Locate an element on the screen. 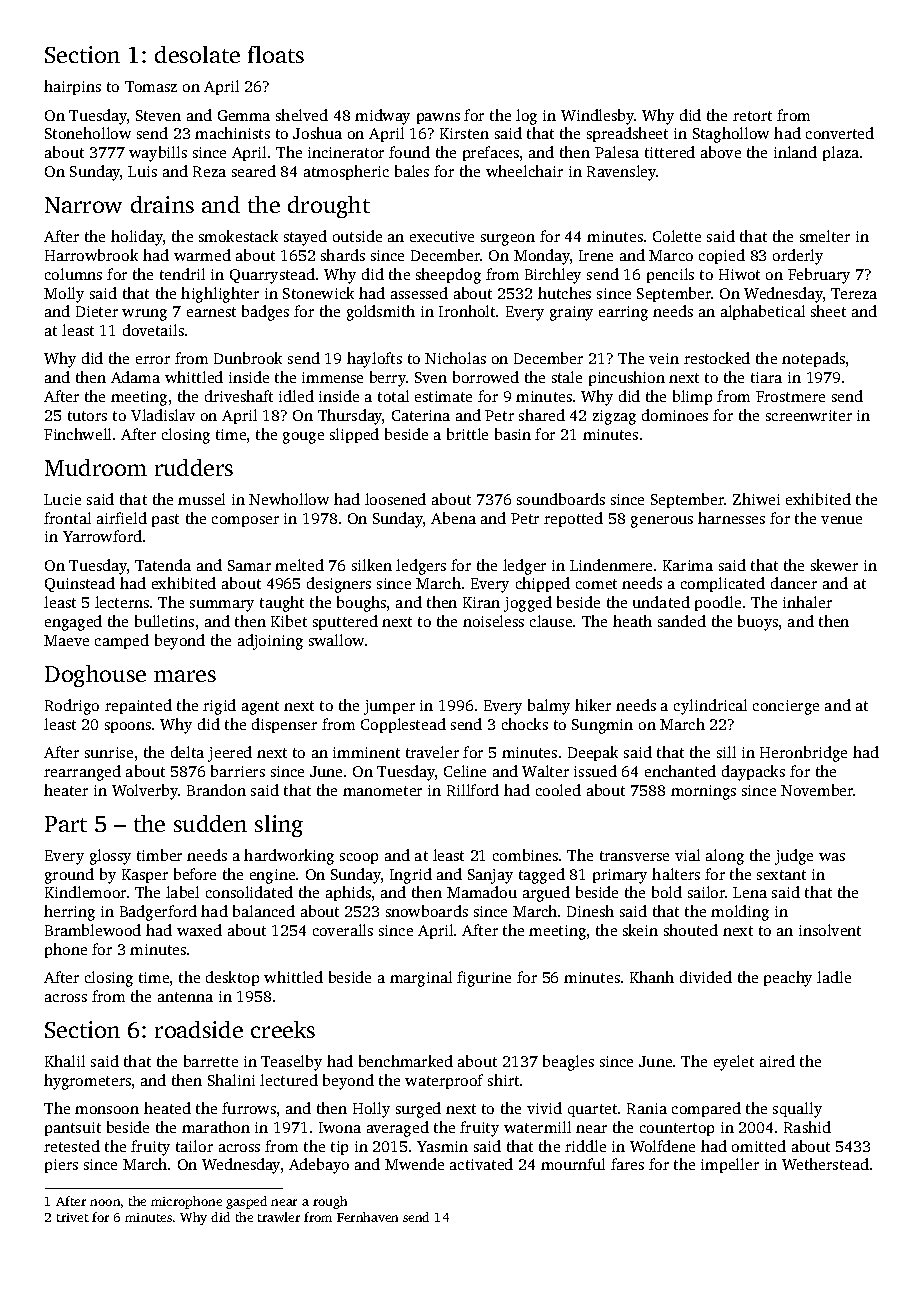 The image size is (924, 1308). converted is located at coordinates (840, 133).
